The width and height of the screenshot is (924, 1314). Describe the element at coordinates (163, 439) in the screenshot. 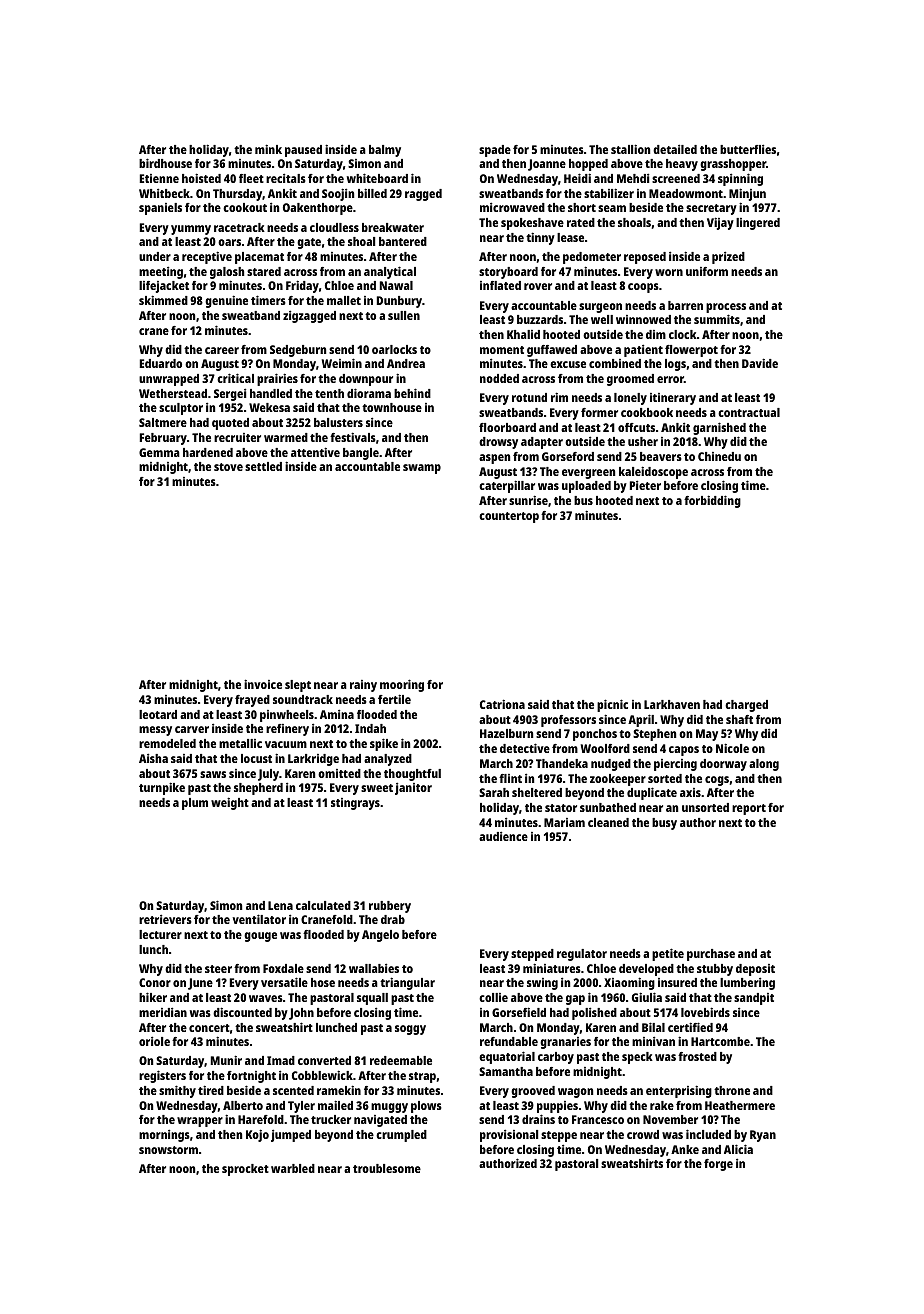

I see `February` at that location.
